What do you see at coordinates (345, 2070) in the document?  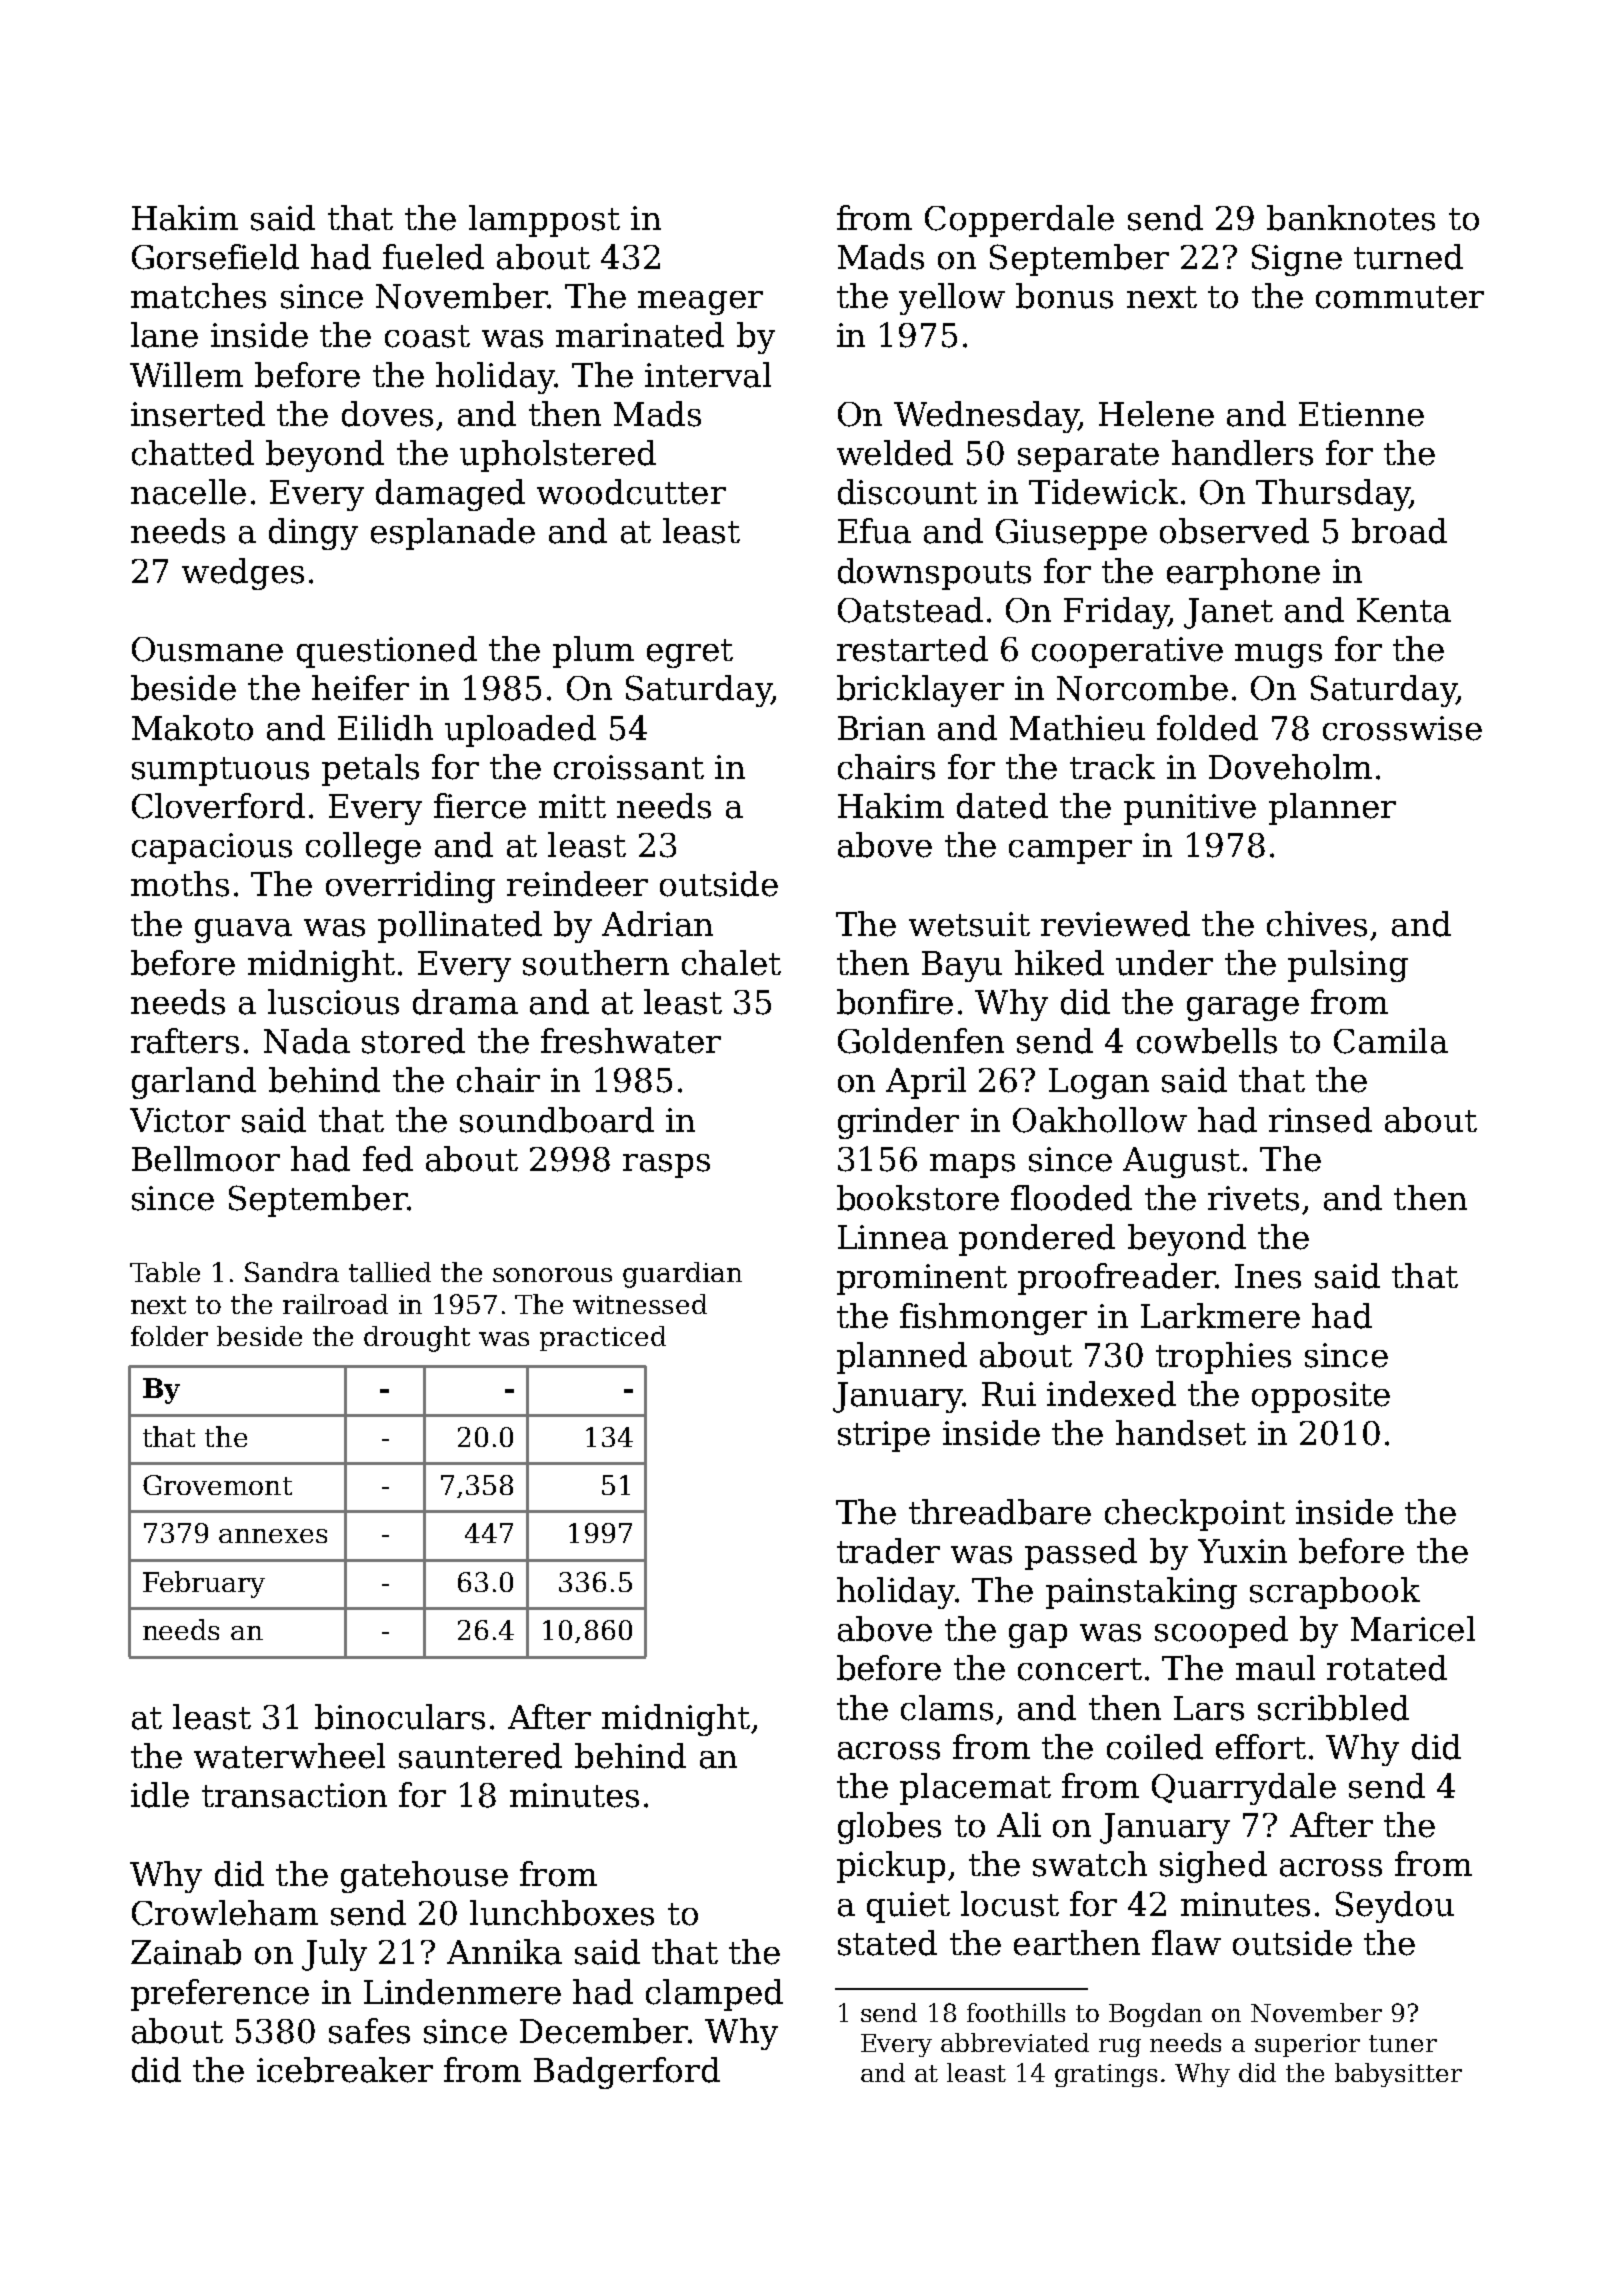 I see `icebreaker` at bounding box center [345, 2070].
